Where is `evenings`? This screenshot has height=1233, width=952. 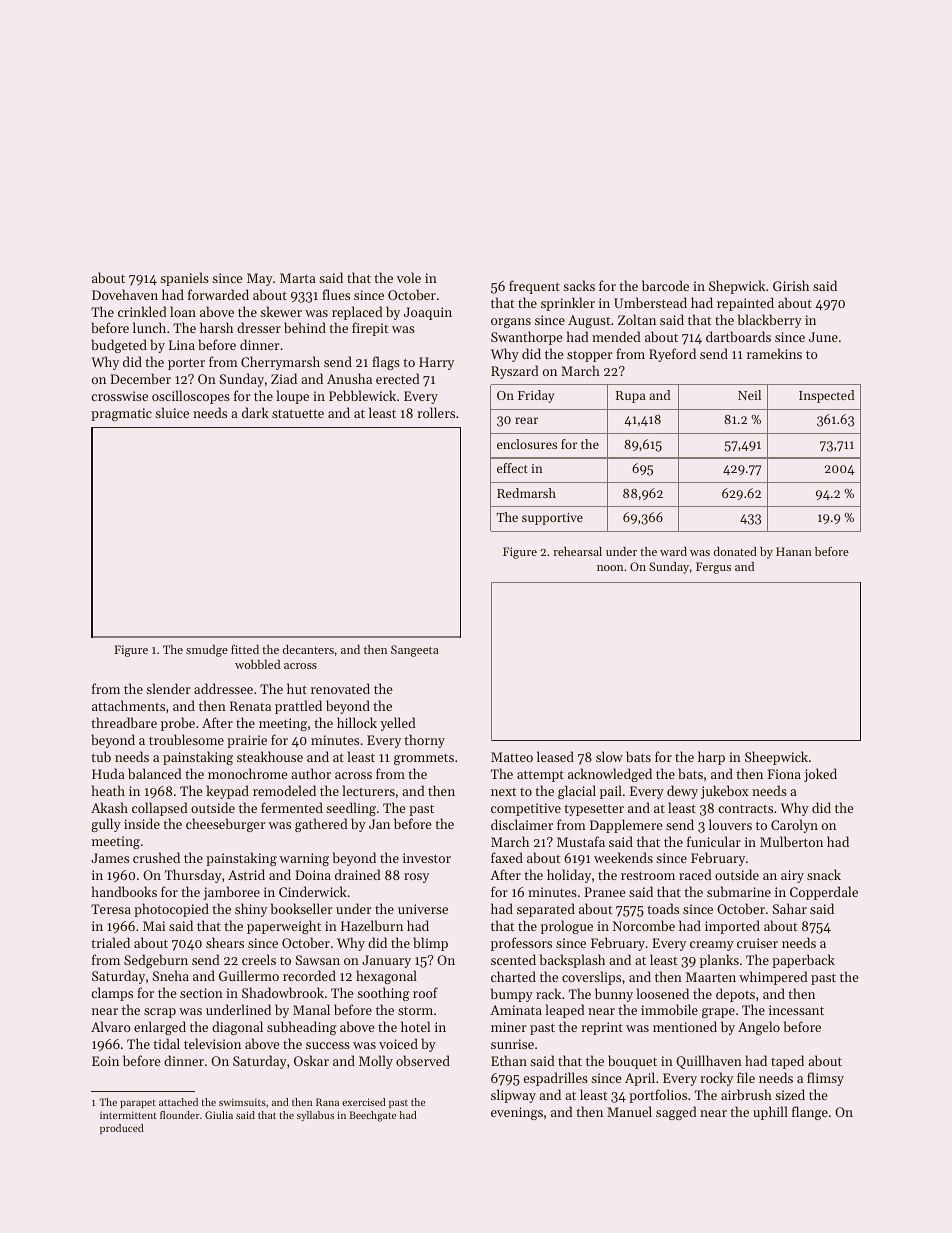
evenings is located at coordinates (517, 1113).
